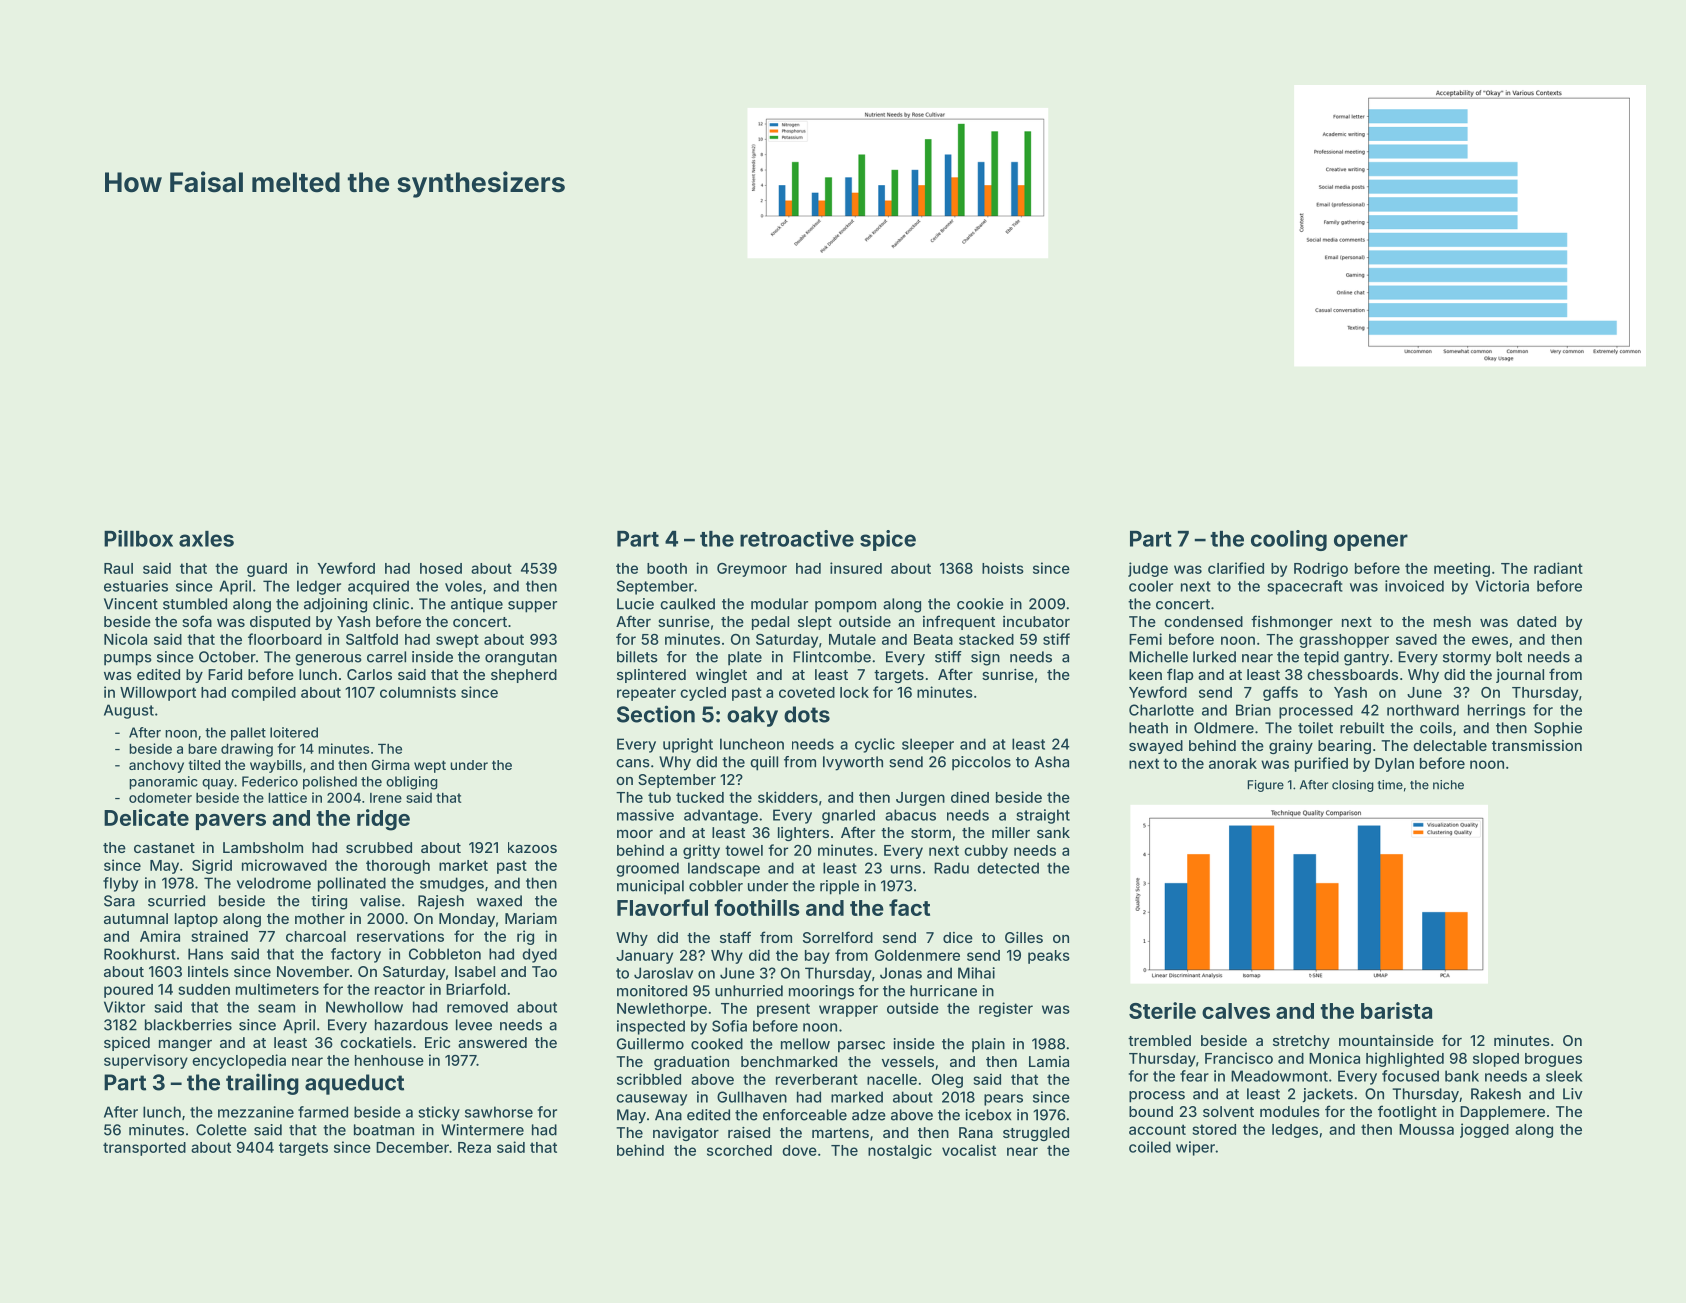 The image size is (1686, 1303). I want to click on transported, so click(144, 1149).
